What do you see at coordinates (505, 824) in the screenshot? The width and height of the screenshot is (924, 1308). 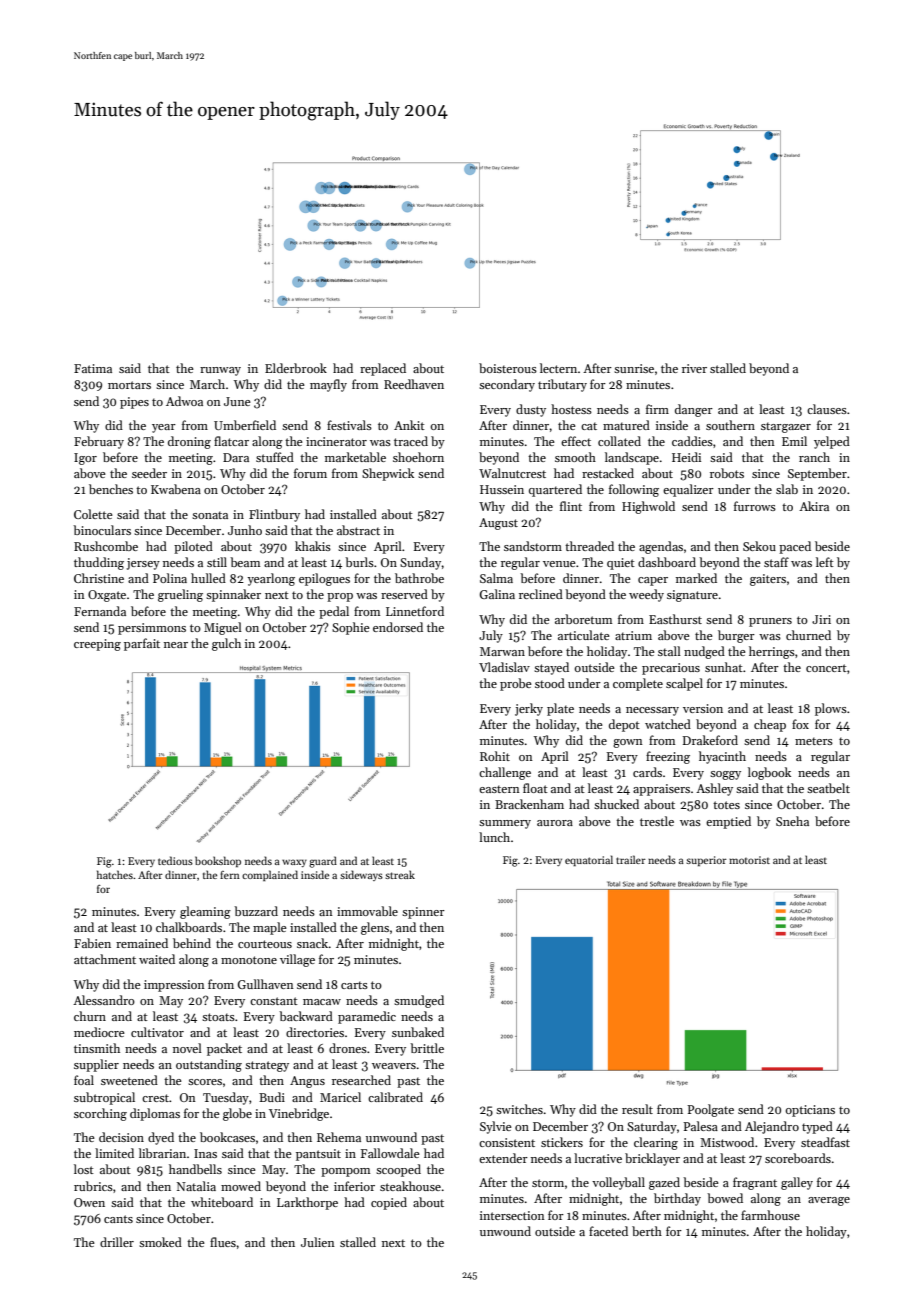 I see `summery` at bounding box center [505, 824].
